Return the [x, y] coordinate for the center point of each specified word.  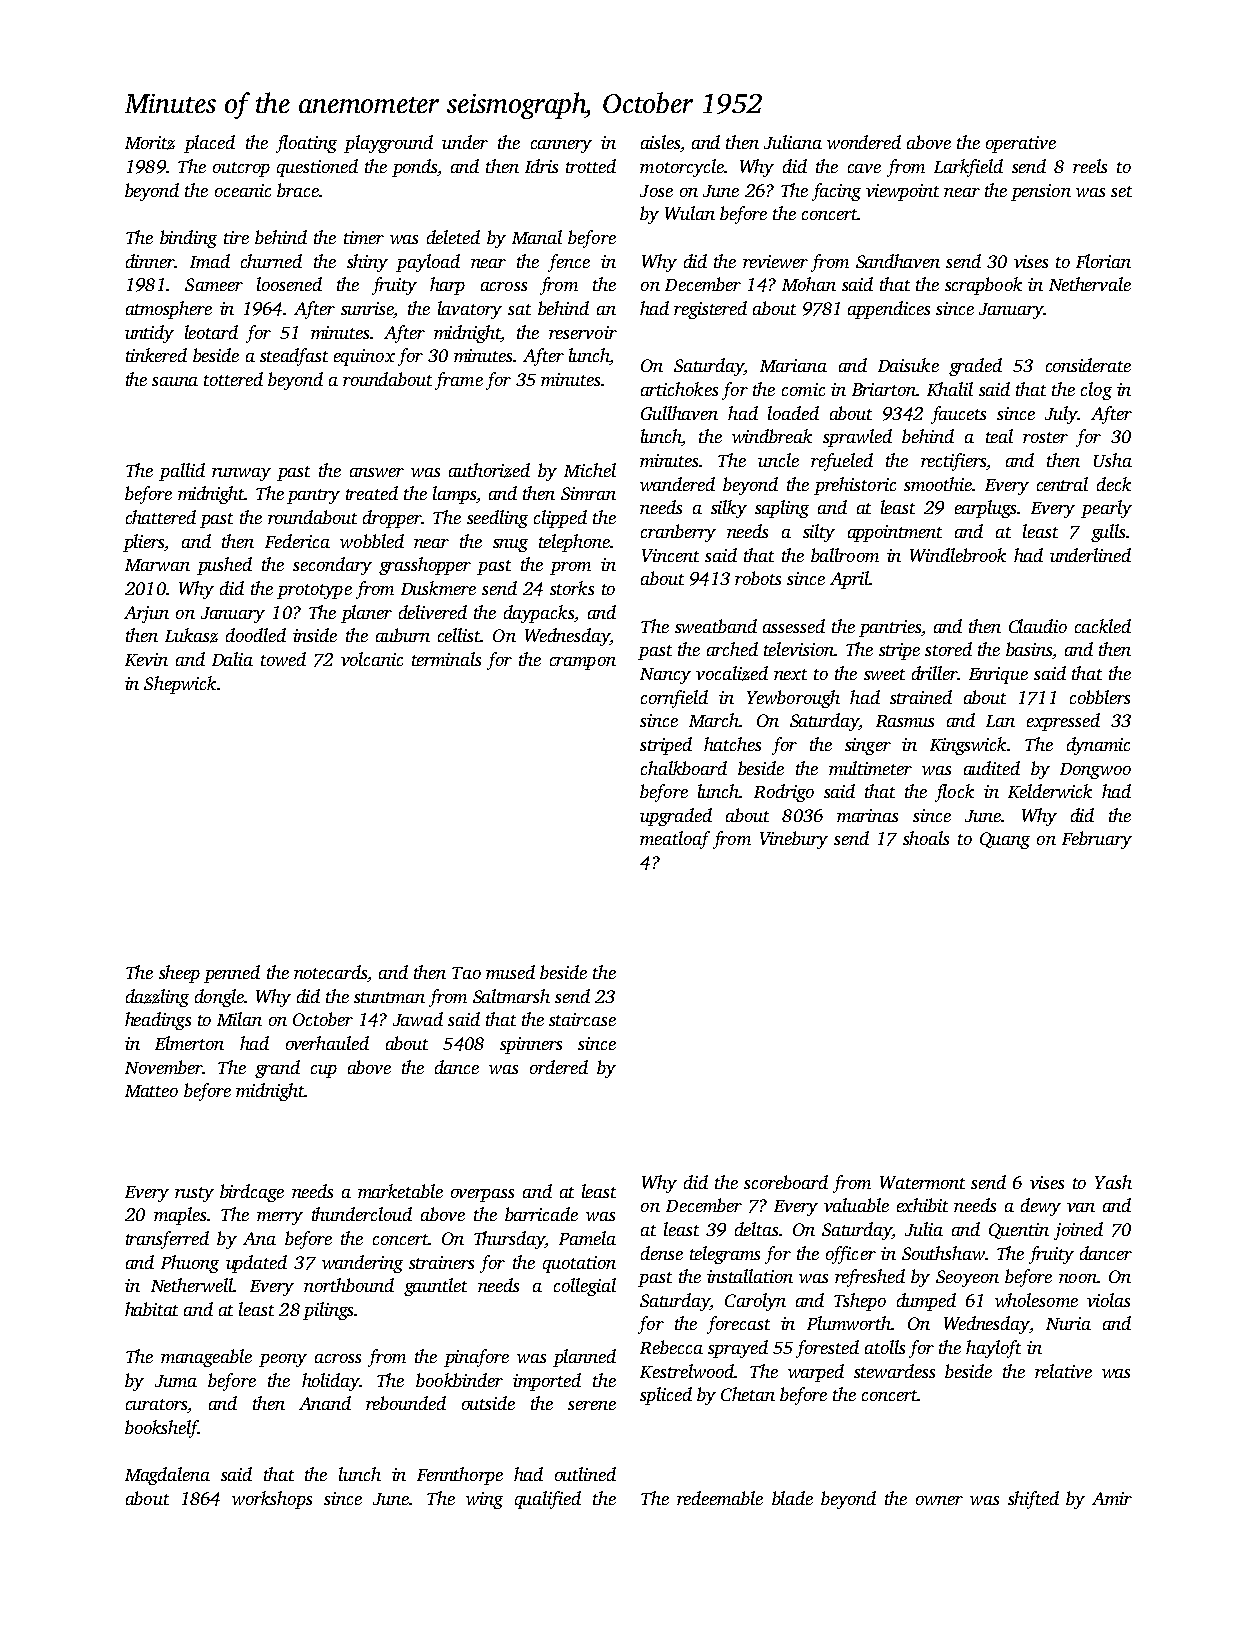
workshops [272, 1500]
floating [306, 144]
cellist [459, 635]
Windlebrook [958, 555]
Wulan [690, 213]
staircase [582, 1019]
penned [232, 974]
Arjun [146, 614]
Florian [1103, 261]
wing [484, 1500]
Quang [1005, 840]
